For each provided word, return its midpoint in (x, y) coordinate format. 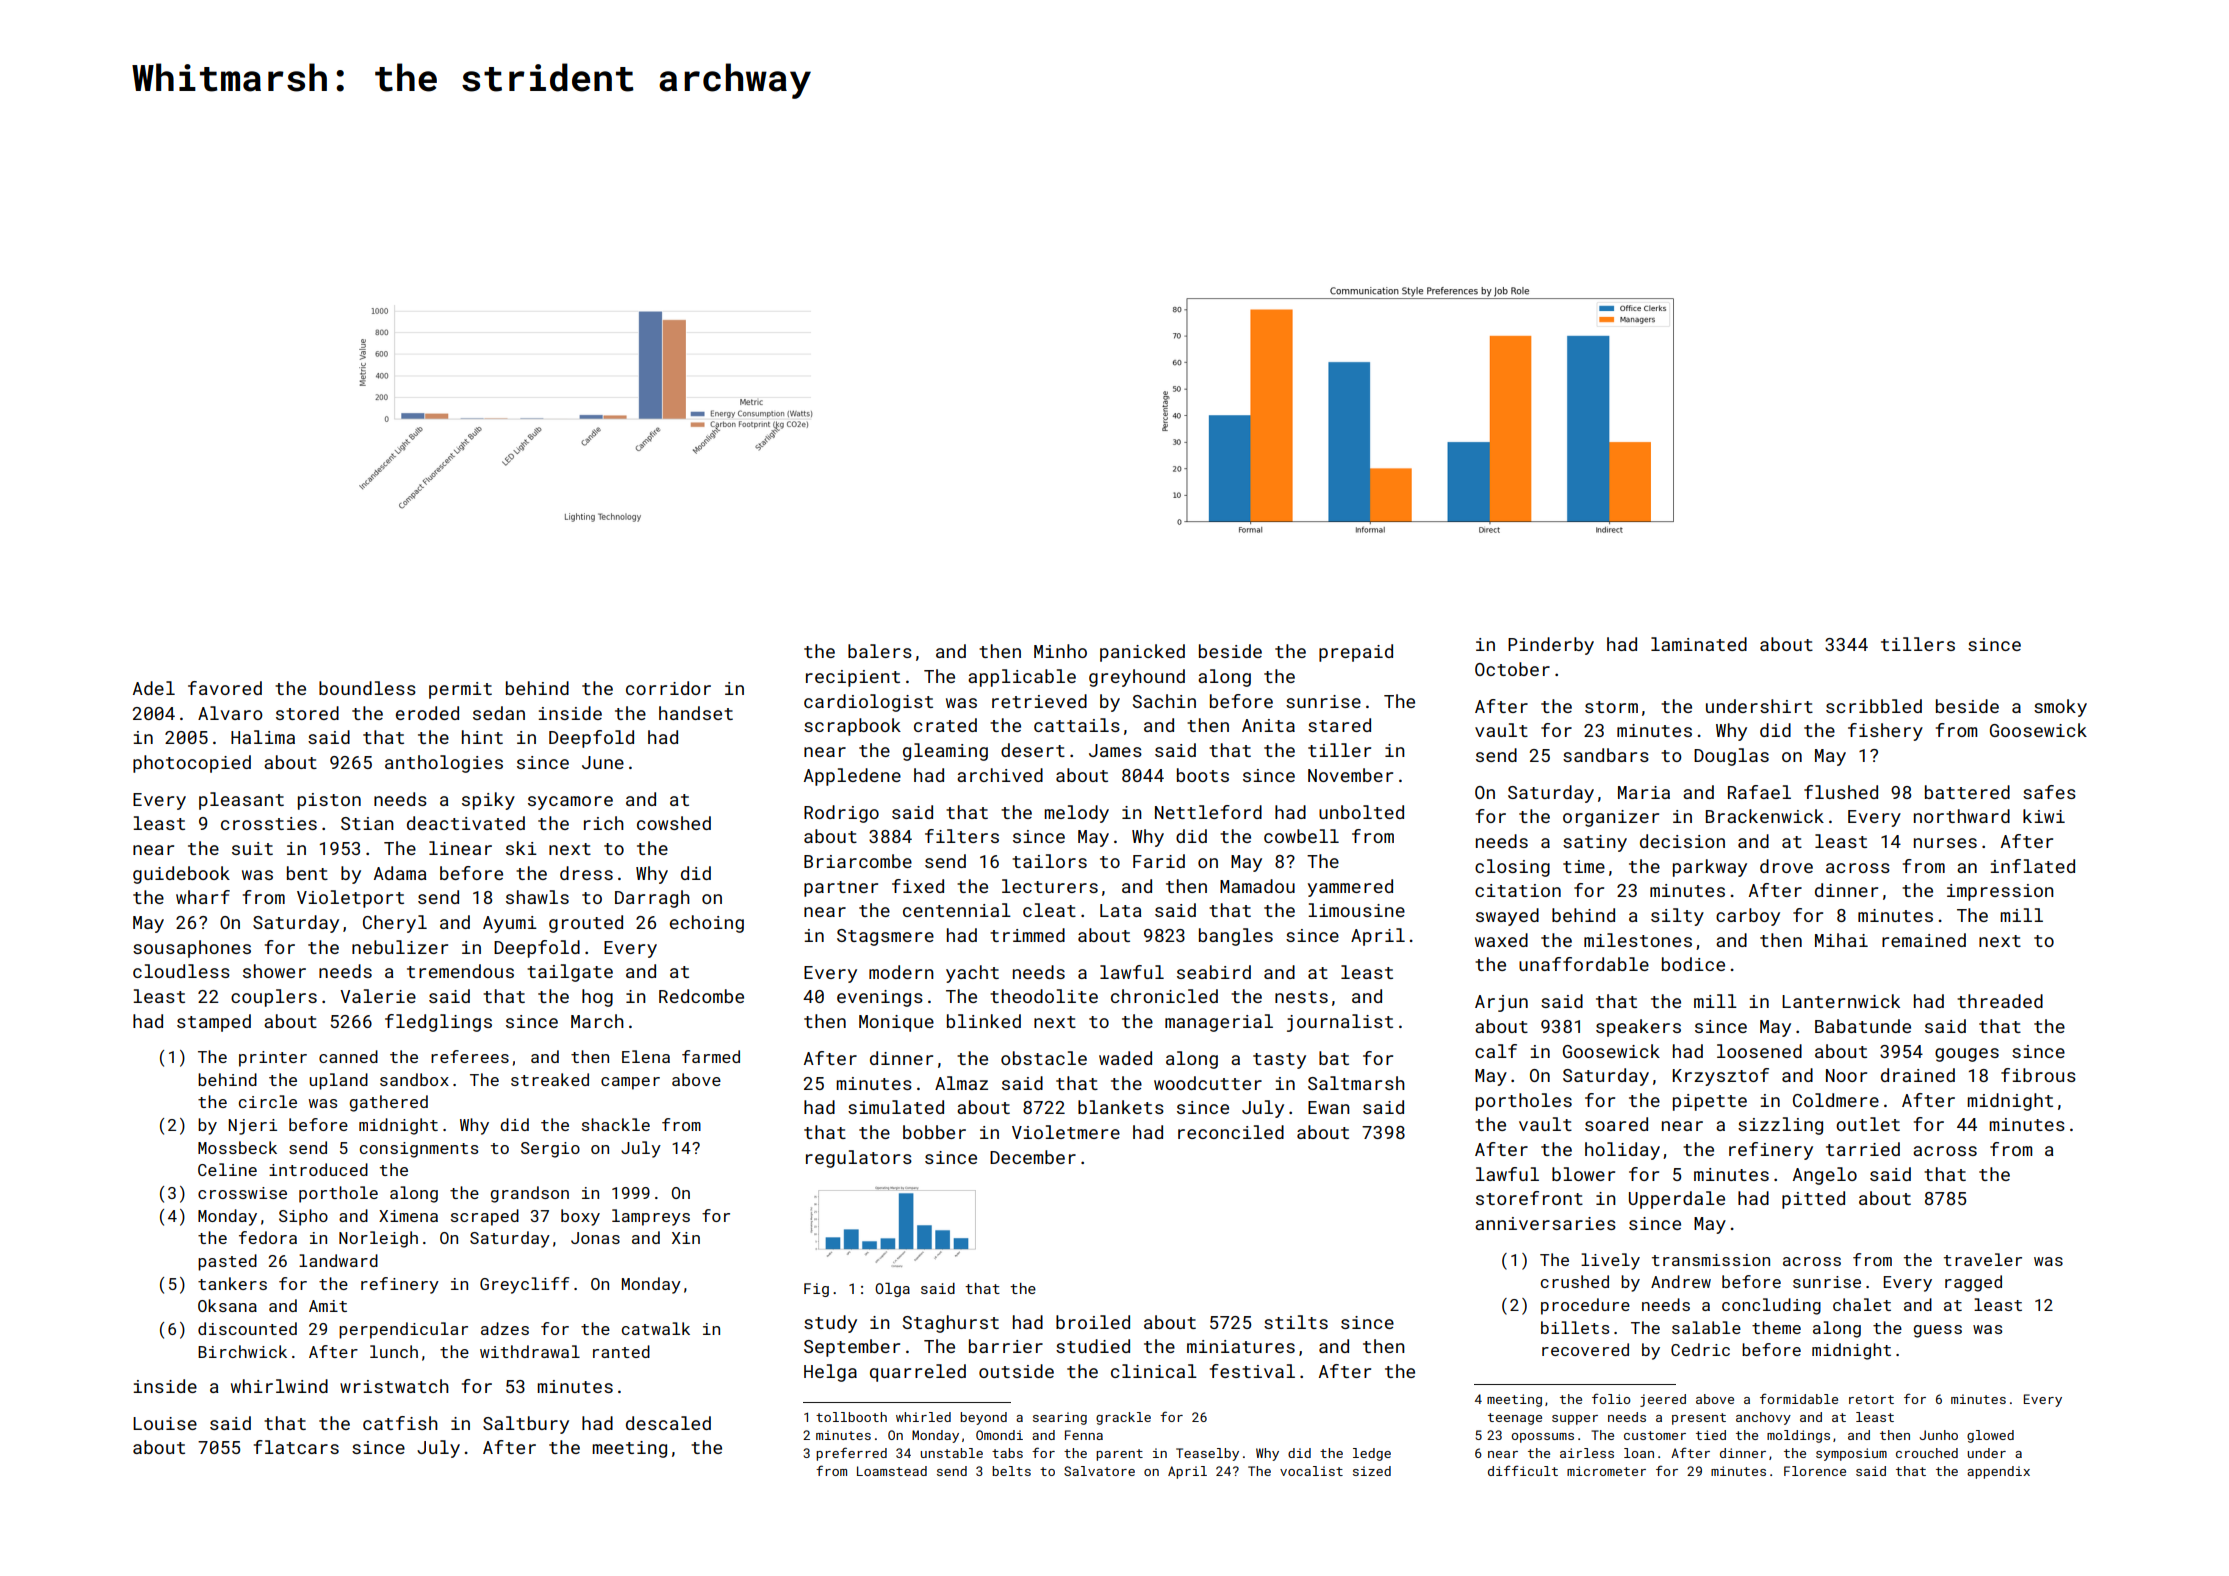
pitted (1813, 1200)
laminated (1699, 644)
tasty (1279, 1061)
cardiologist (868, 703)
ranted (621, 1351)
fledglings (438, 1023)
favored (225, 688)
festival (1252, 1371)
